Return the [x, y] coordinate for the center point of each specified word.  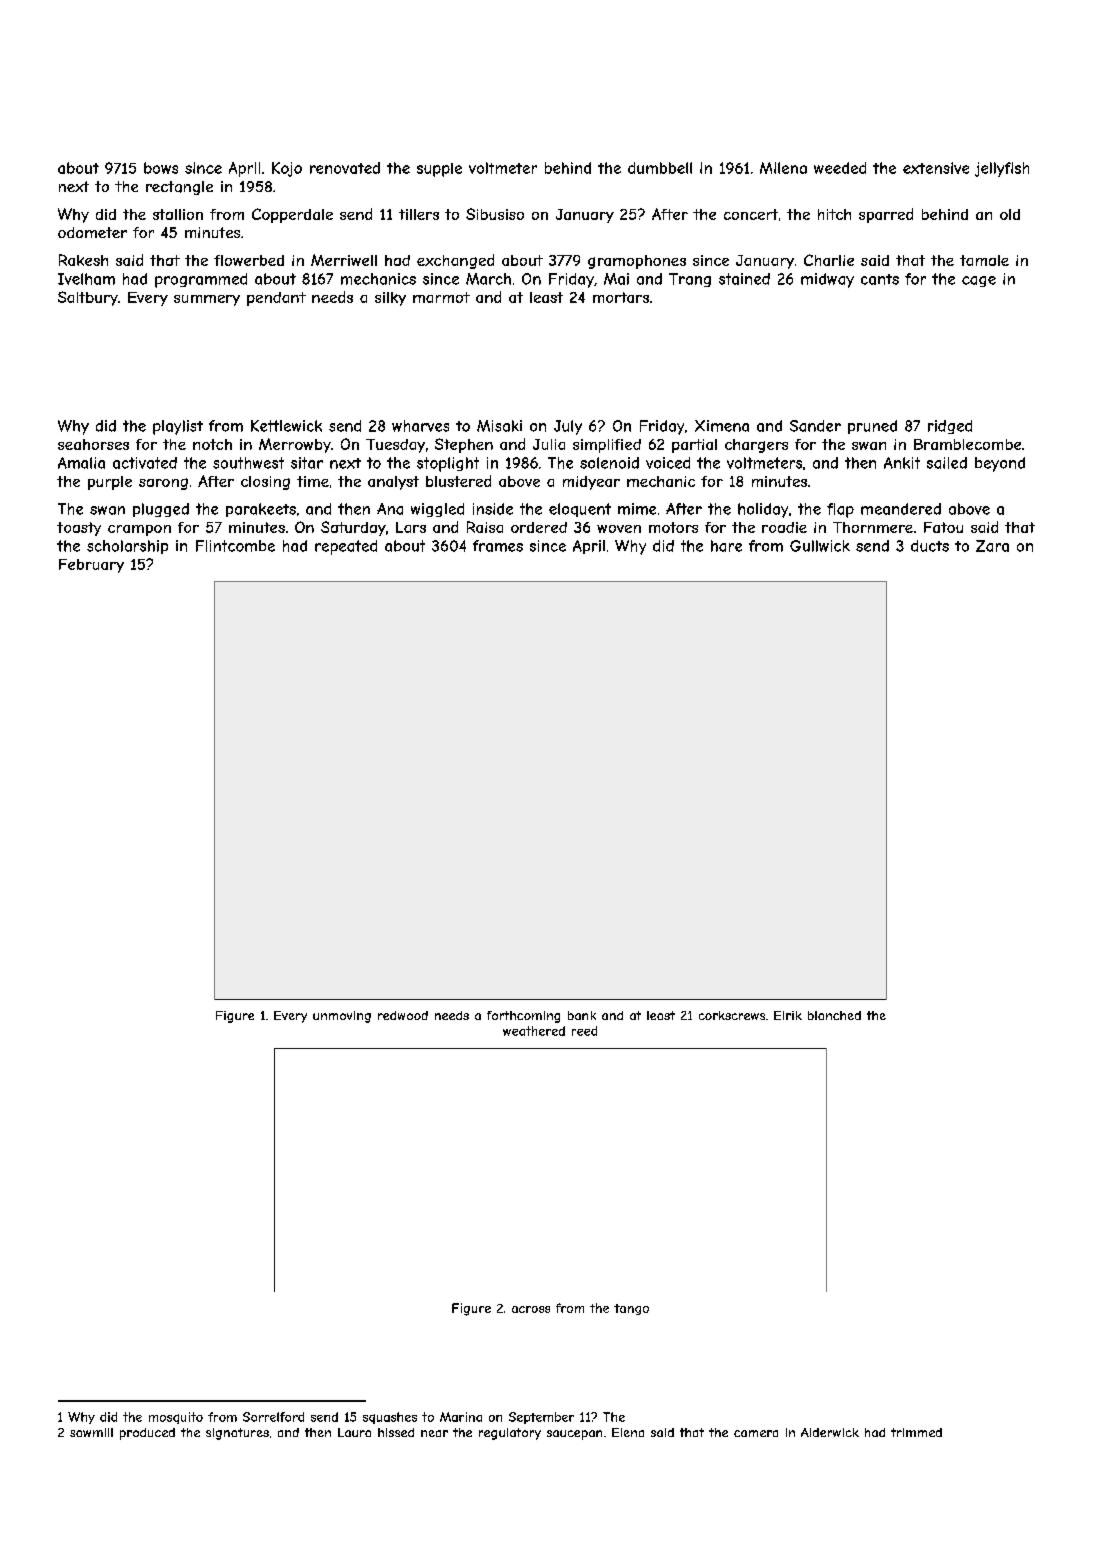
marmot [441, 297]
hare [726, 546]
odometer [92, 232]
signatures [237, 1434]
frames [498, 546]
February [91, 566]
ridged [950, 427]
